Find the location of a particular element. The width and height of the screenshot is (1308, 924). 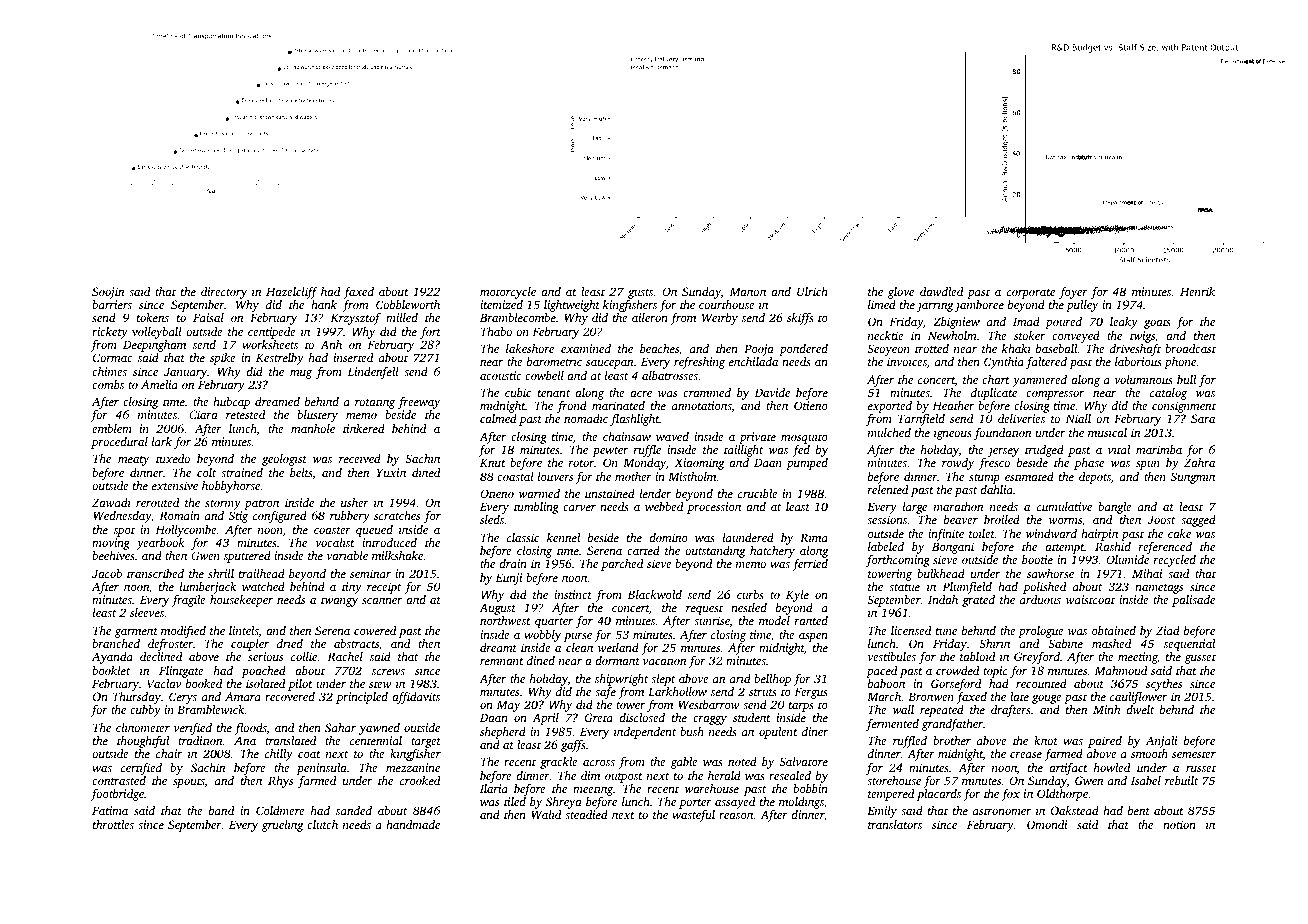

foyer is located at coordinates (1073, 293).
